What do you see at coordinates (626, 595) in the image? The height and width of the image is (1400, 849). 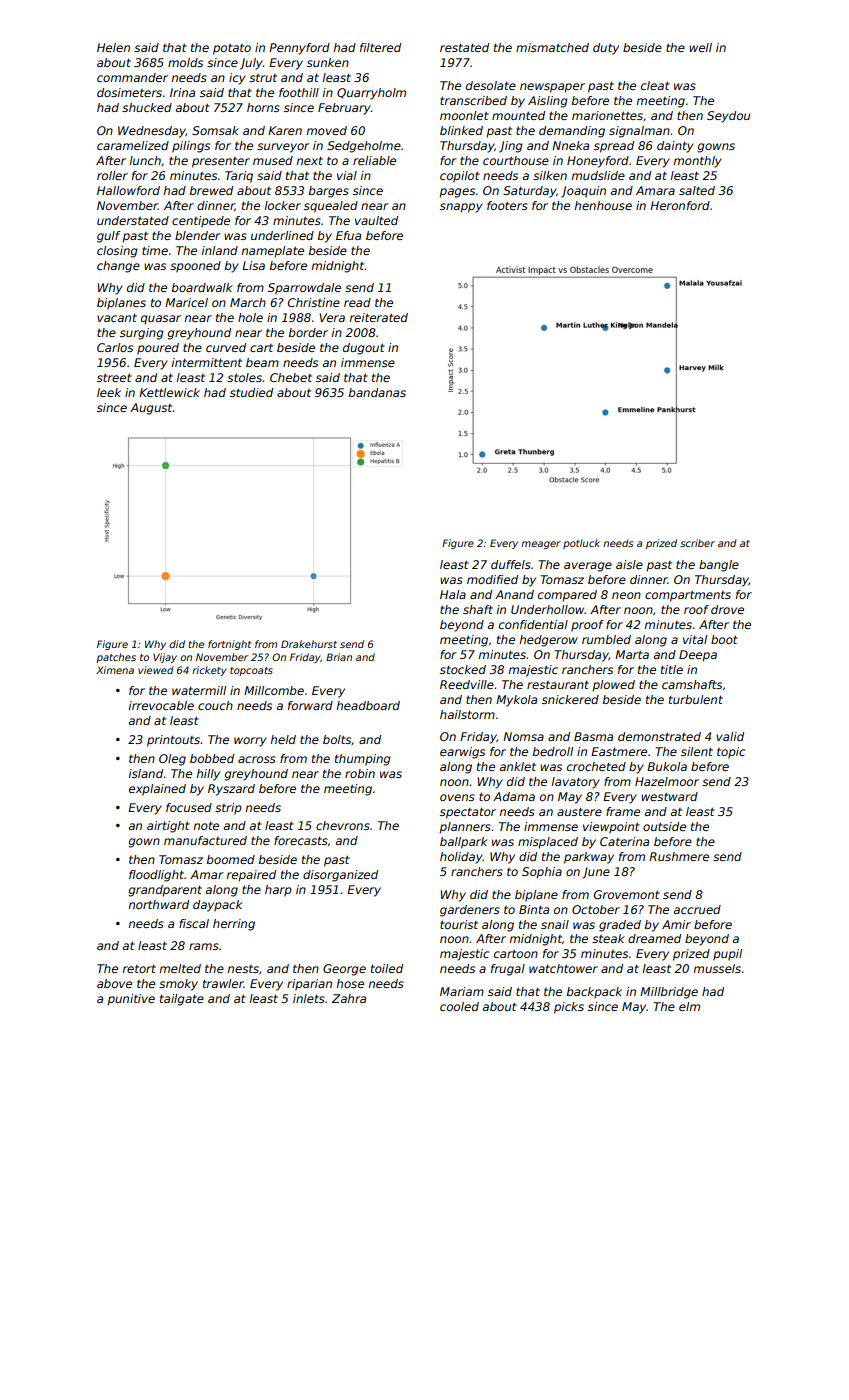 I see `neon` at bounding box center [626, 595].
